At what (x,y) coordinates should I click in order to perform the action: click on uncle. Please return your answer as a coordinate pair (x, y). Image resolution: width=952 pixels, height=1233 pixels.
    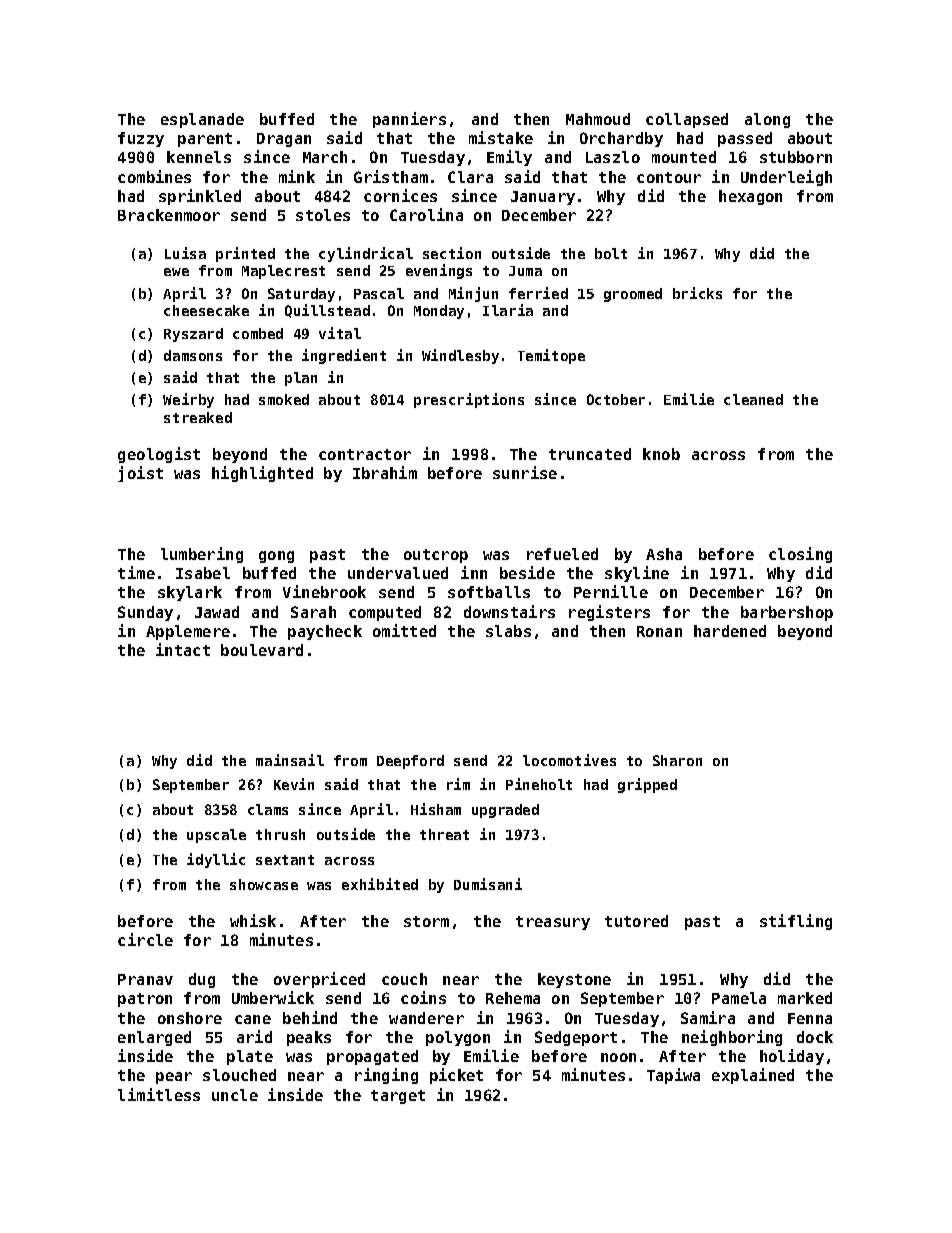
    Looking at the image, I should click on (235, 1095).
